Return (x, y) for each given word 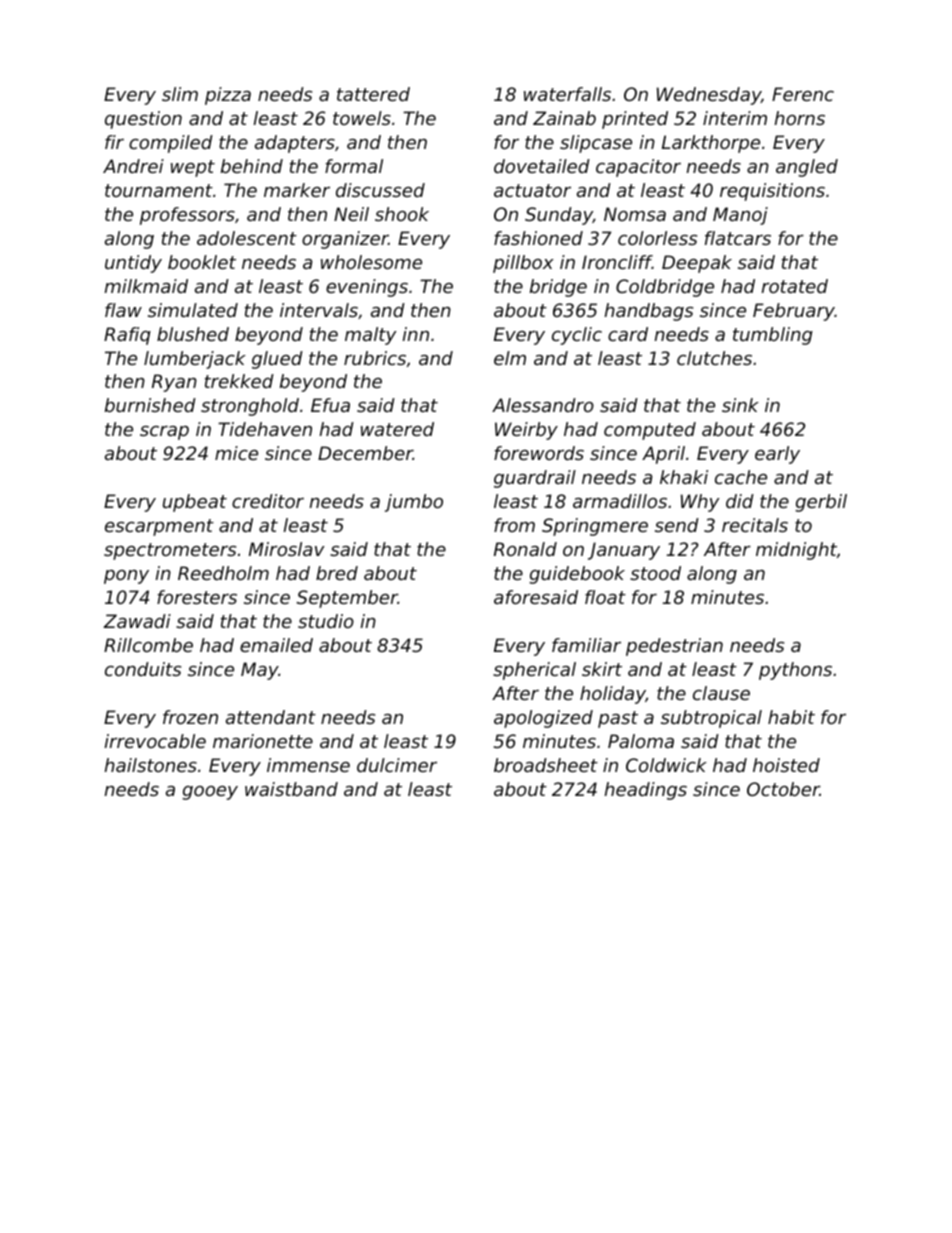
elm (510, 358)
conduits (143, 669)
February (794, 312)
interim (735, 118)
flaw (123, 310)
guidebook (577, 575)
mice (236, 453)
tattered (373, 94)
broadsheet (546, 765)
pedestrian (674, 647)
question (143, 120)
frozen (190, 717)
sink (740, 405)
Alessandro (543, 405)
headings (646, 791)
